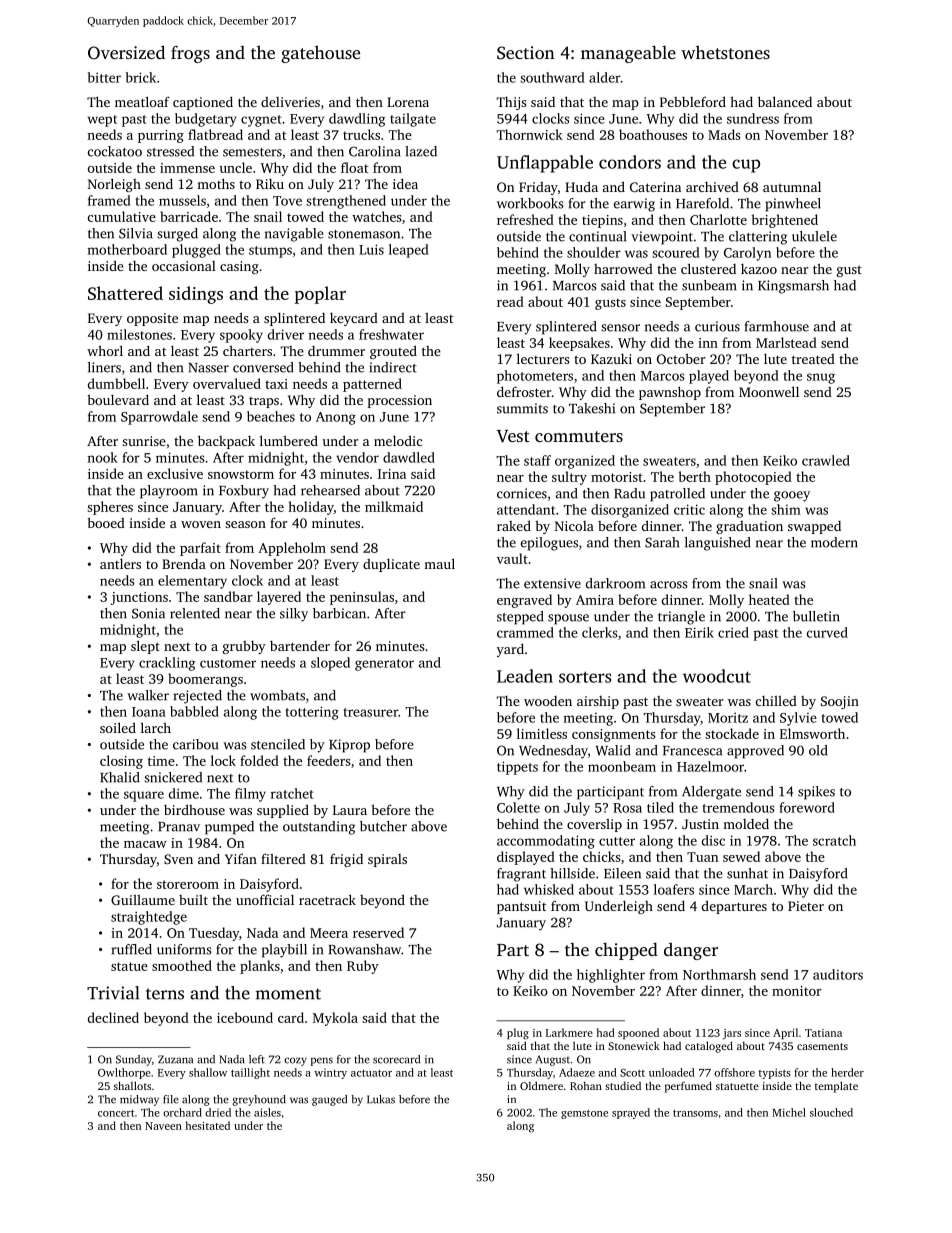 The height and width of the screenshot is (1233, 952). I want to click on Northmarsh, so click(719, 974).
